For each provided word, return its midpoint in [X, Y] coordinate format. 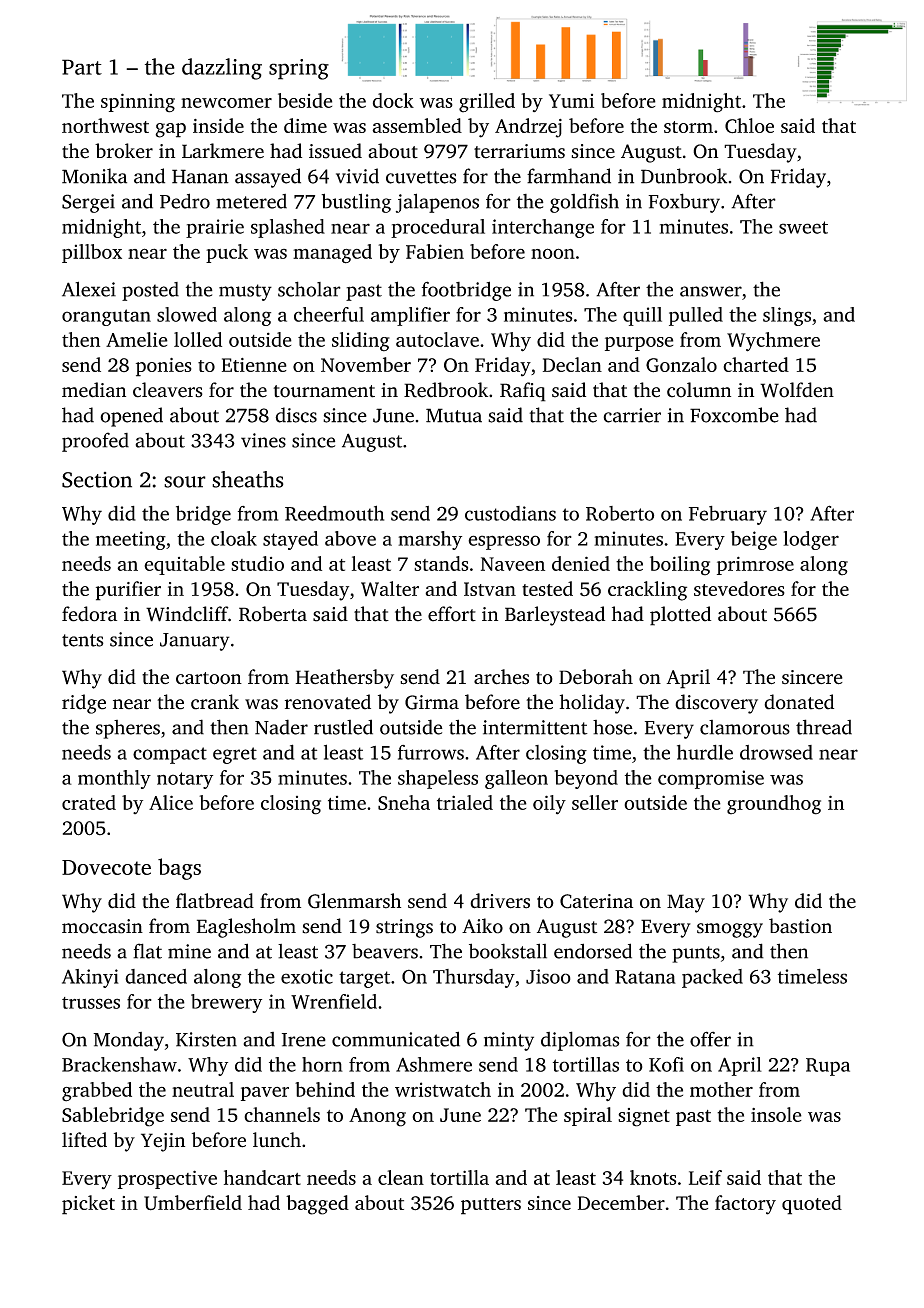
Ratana [645, 977]
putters [491, 1206]
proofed [95, 442]
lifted [84, 1139]
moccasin [102, 926]
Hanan [200, 176]
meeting [131, 540]
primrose [755, 565]
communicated [396, 1039]
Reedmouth [334, 513]
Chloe [749, 126]
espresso [504, 542]
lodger [811, 540]
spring [299, 69]
